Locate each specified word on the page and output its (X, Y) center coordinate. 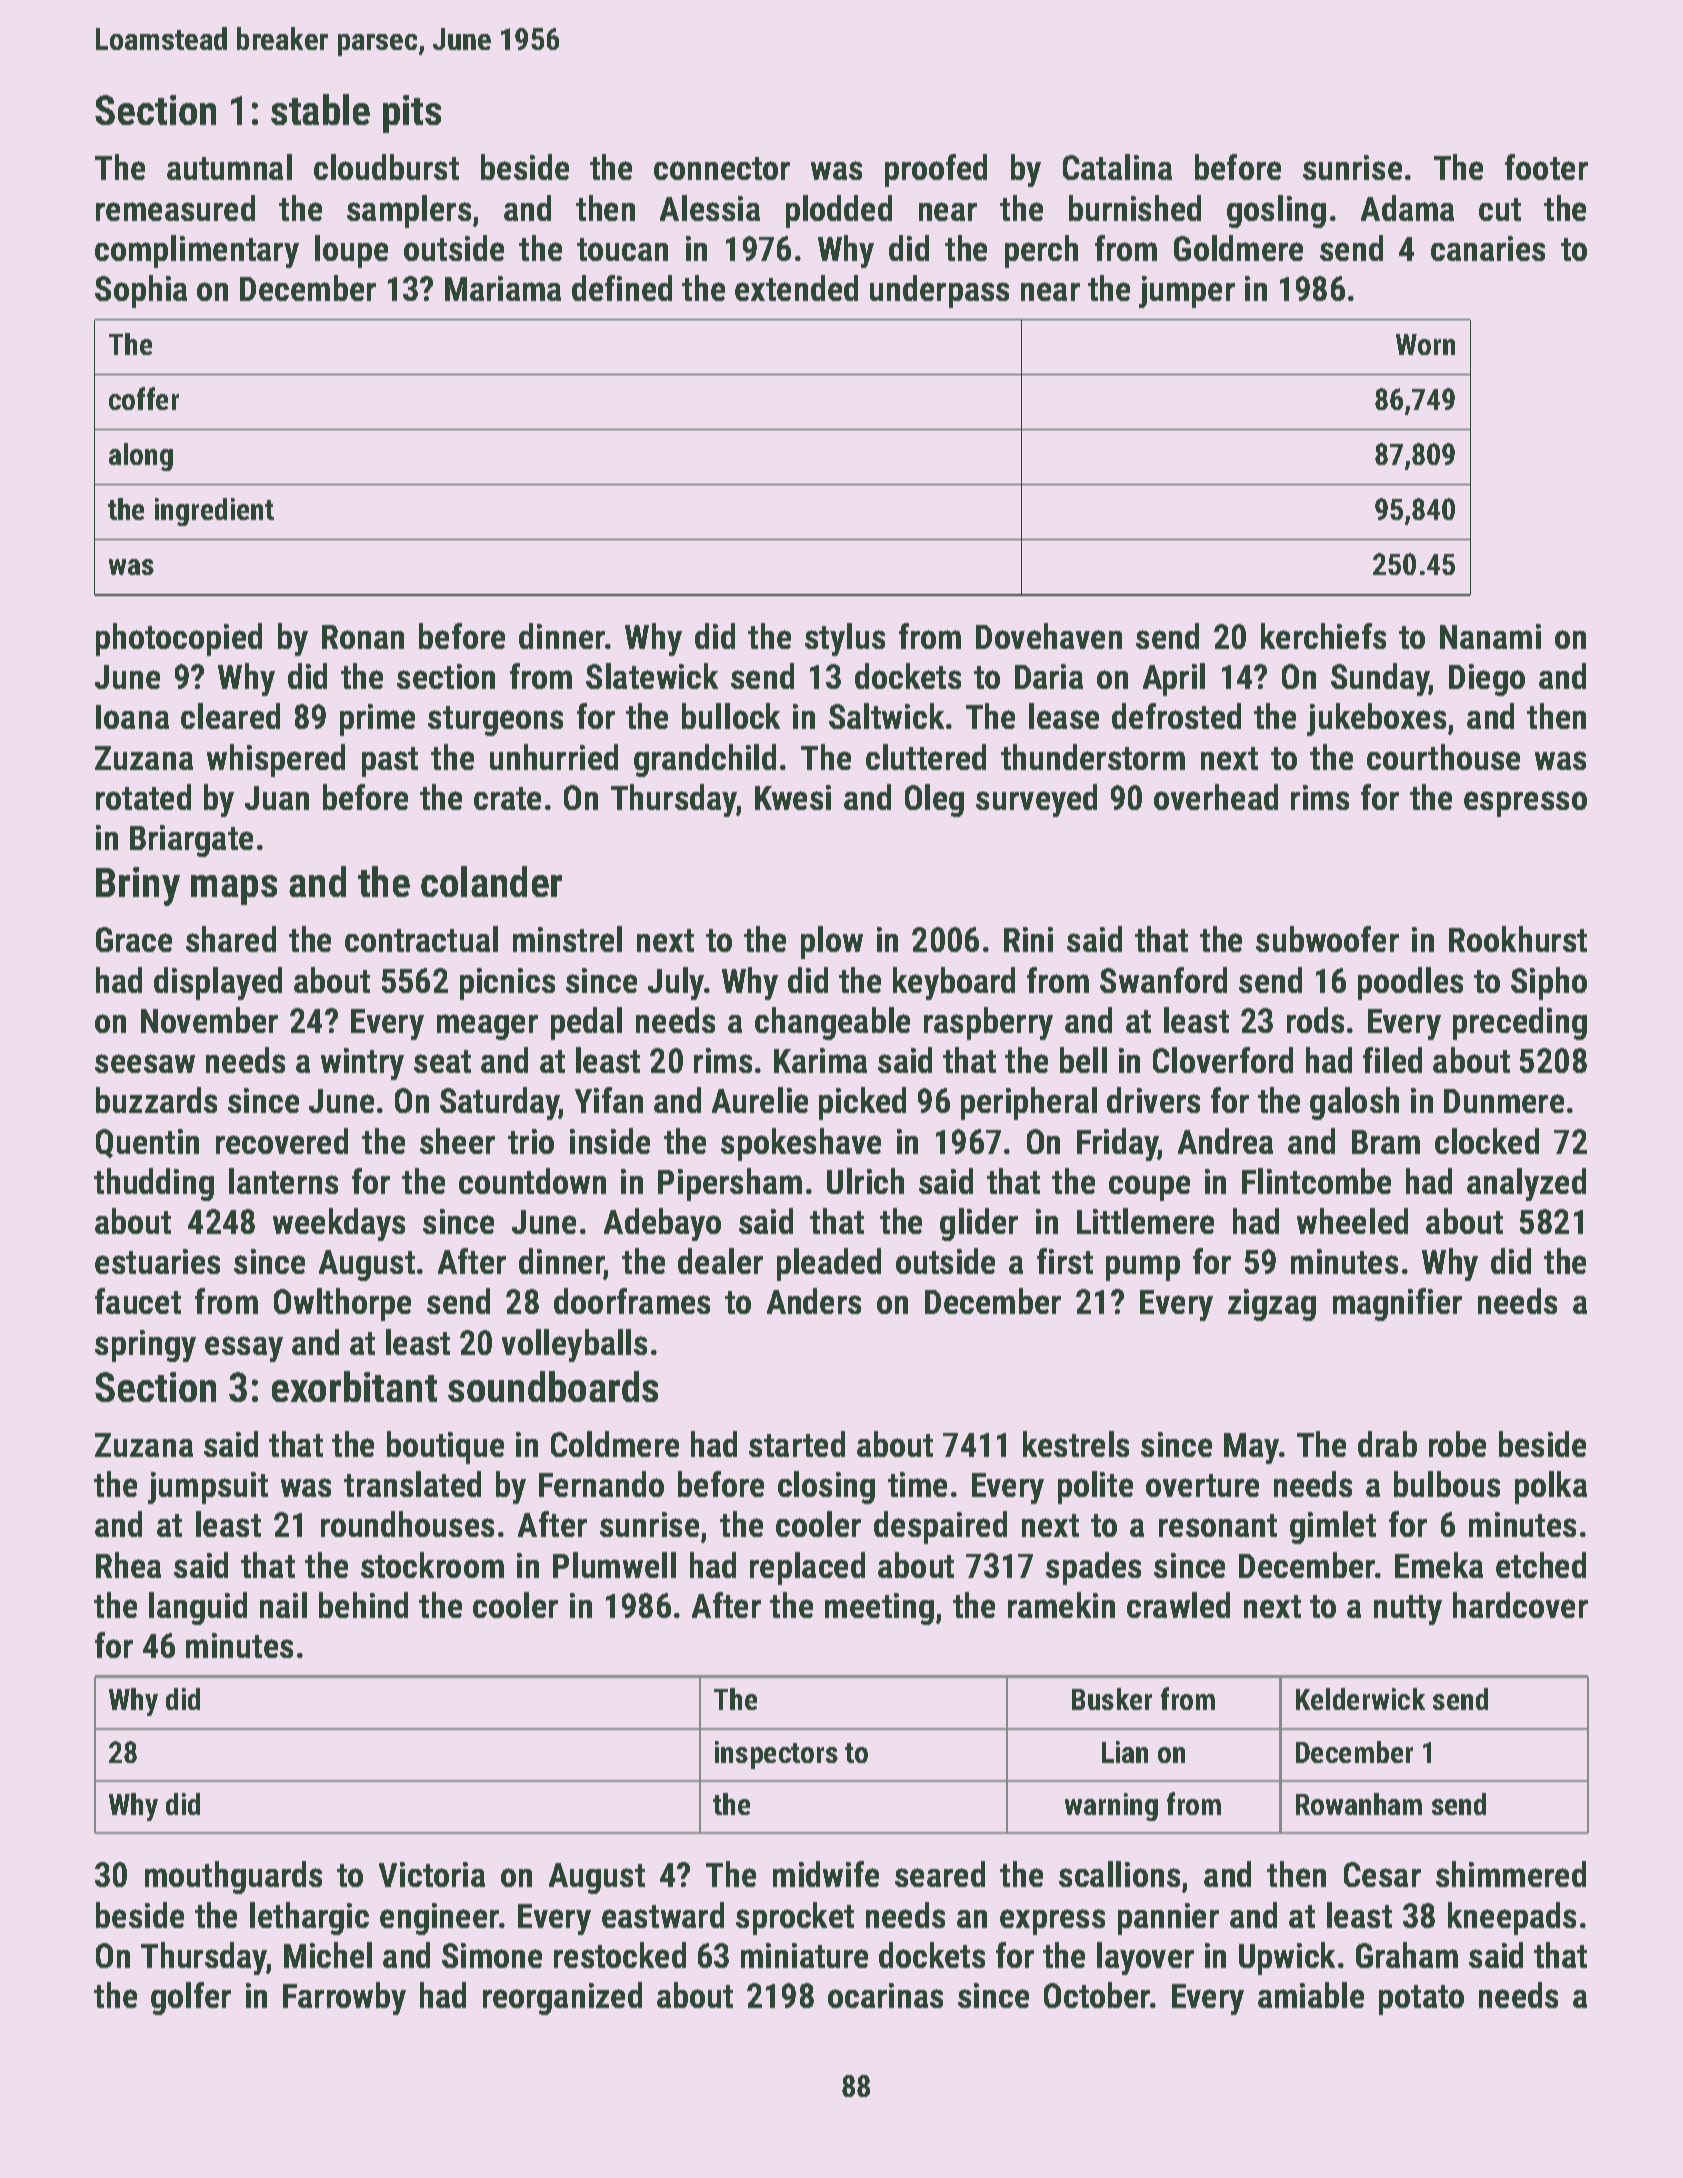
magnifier (1397, 1304)
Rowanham (1359, 1804)
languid (198, 1608)
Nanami (1490, 636)
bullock (731, 716)
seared (940, 1874)
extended (796, 288)
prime (377, 720)
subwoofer (1327, 939)
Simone (492, 1955)
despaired (940, 1527)
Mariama (503, 288)
